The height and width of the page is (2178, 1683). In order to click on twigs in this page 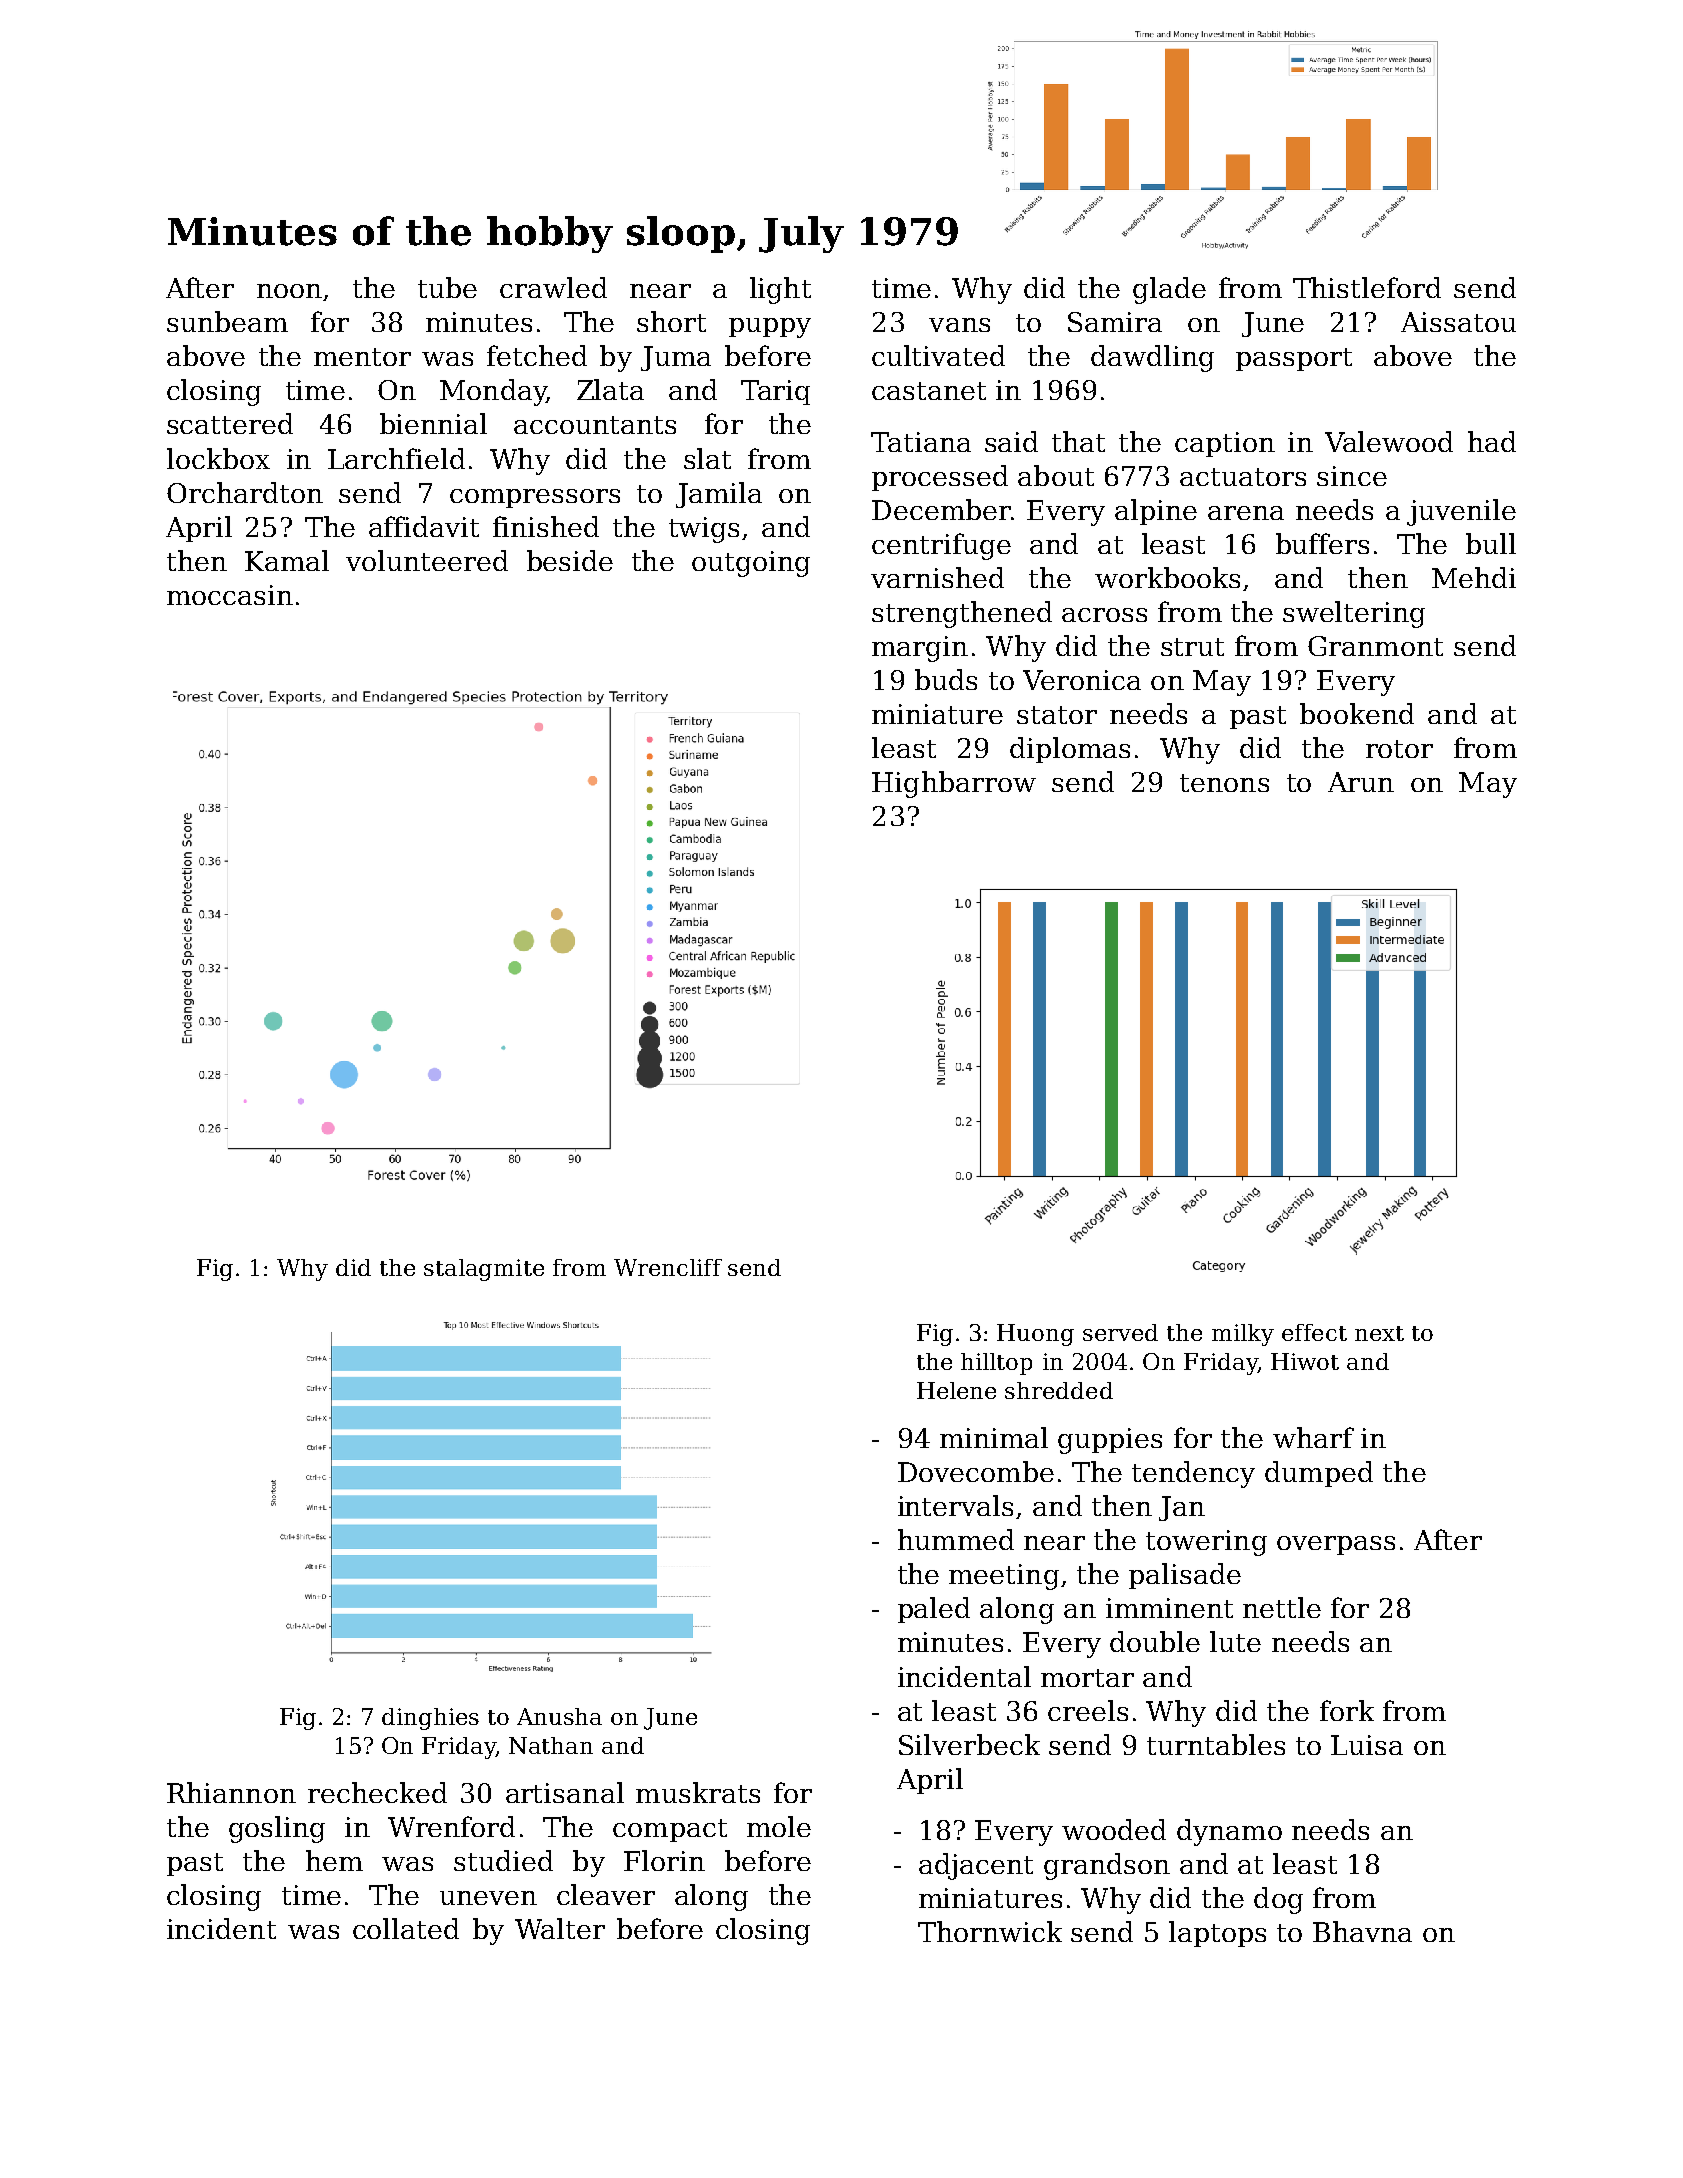, I will do `click(704, 530)`.
